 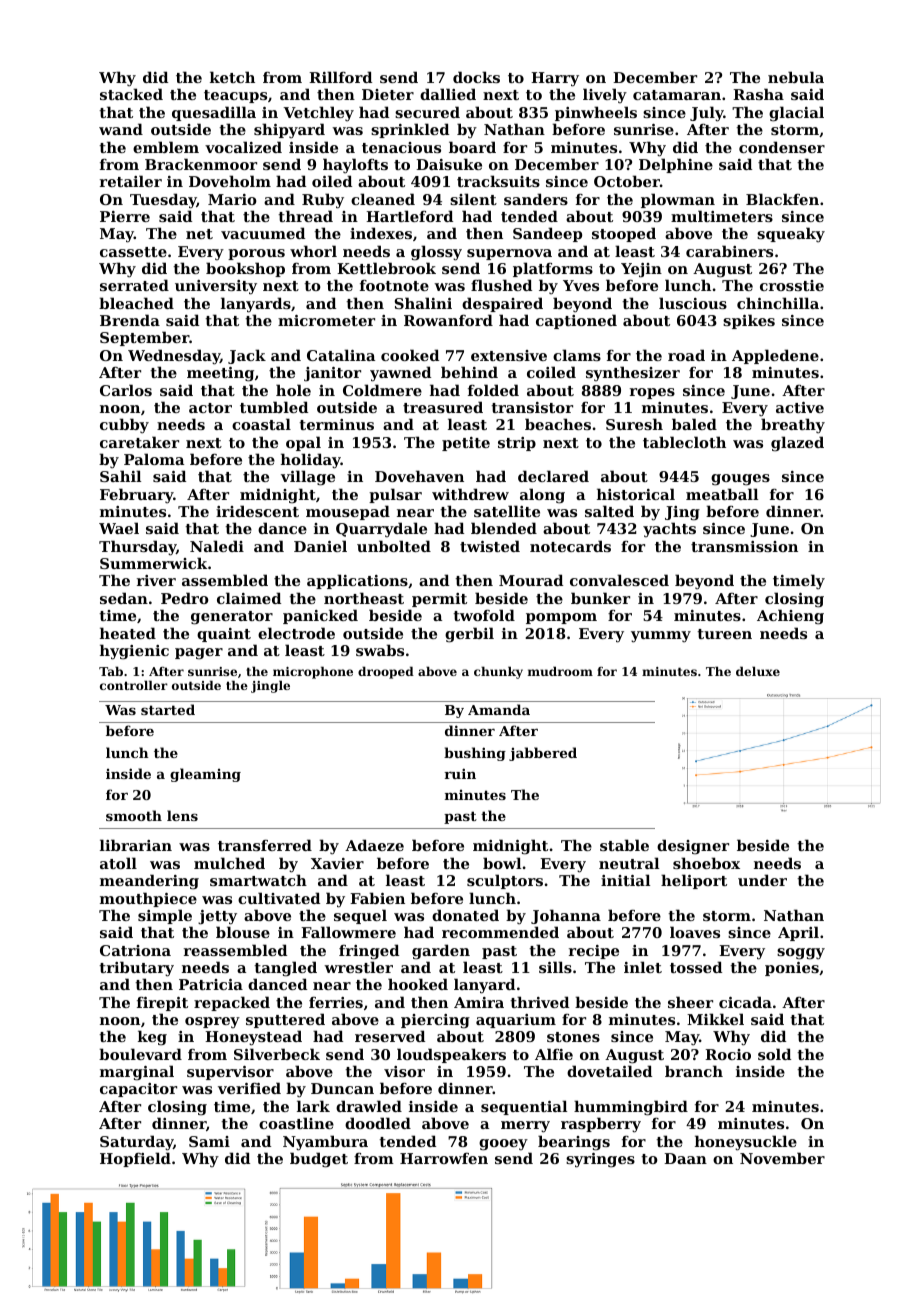 I want to click on stable, so click(x=624, y=845).
